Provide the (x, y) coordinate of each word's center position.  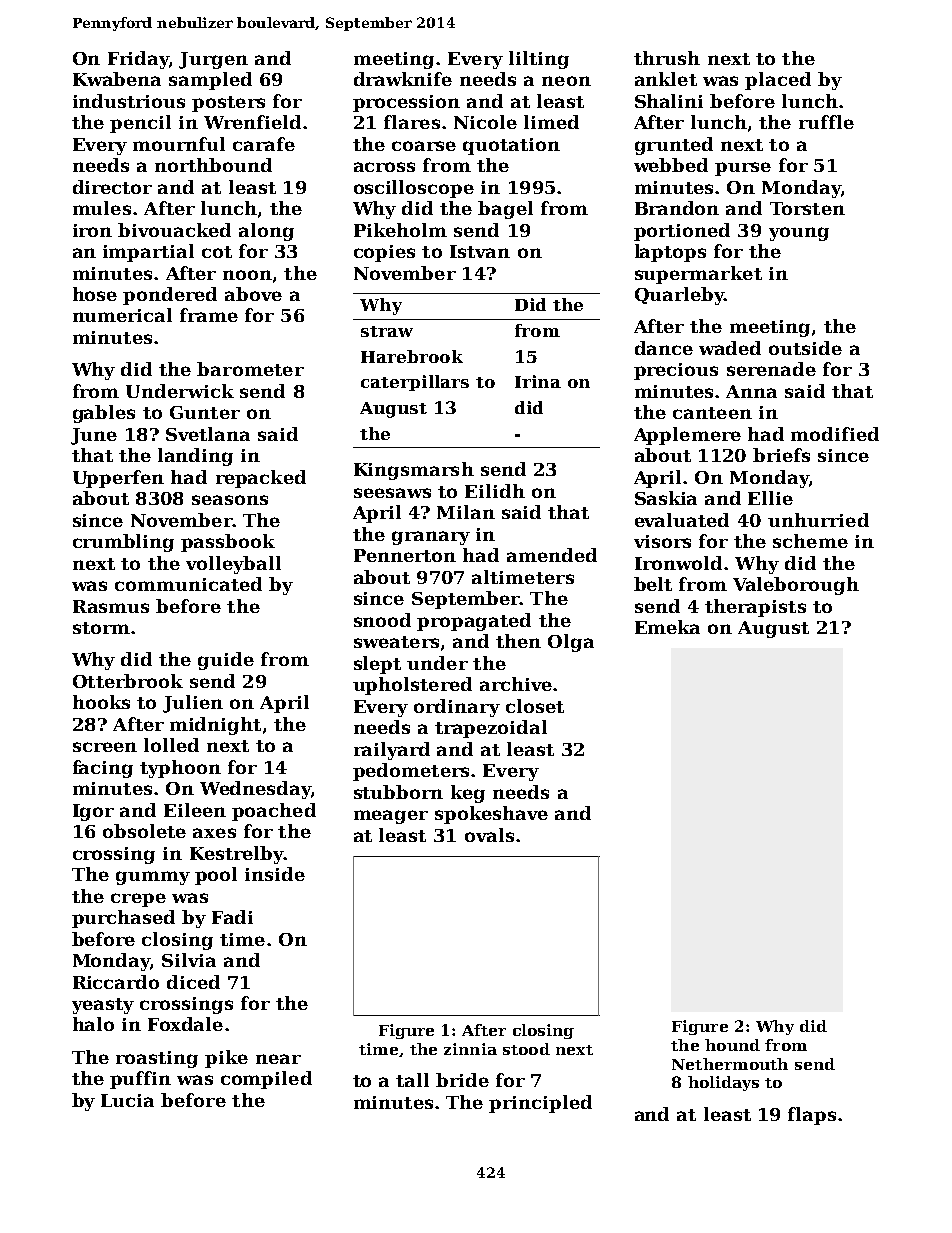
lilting (539, 60)
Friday (138, 60)
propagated (474, 622)
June (94, 436)
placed (778, 81)
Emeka (667, 627)
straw (387, 331)
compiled (266, 1080)
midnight (215, 726)
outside (805, 348)
